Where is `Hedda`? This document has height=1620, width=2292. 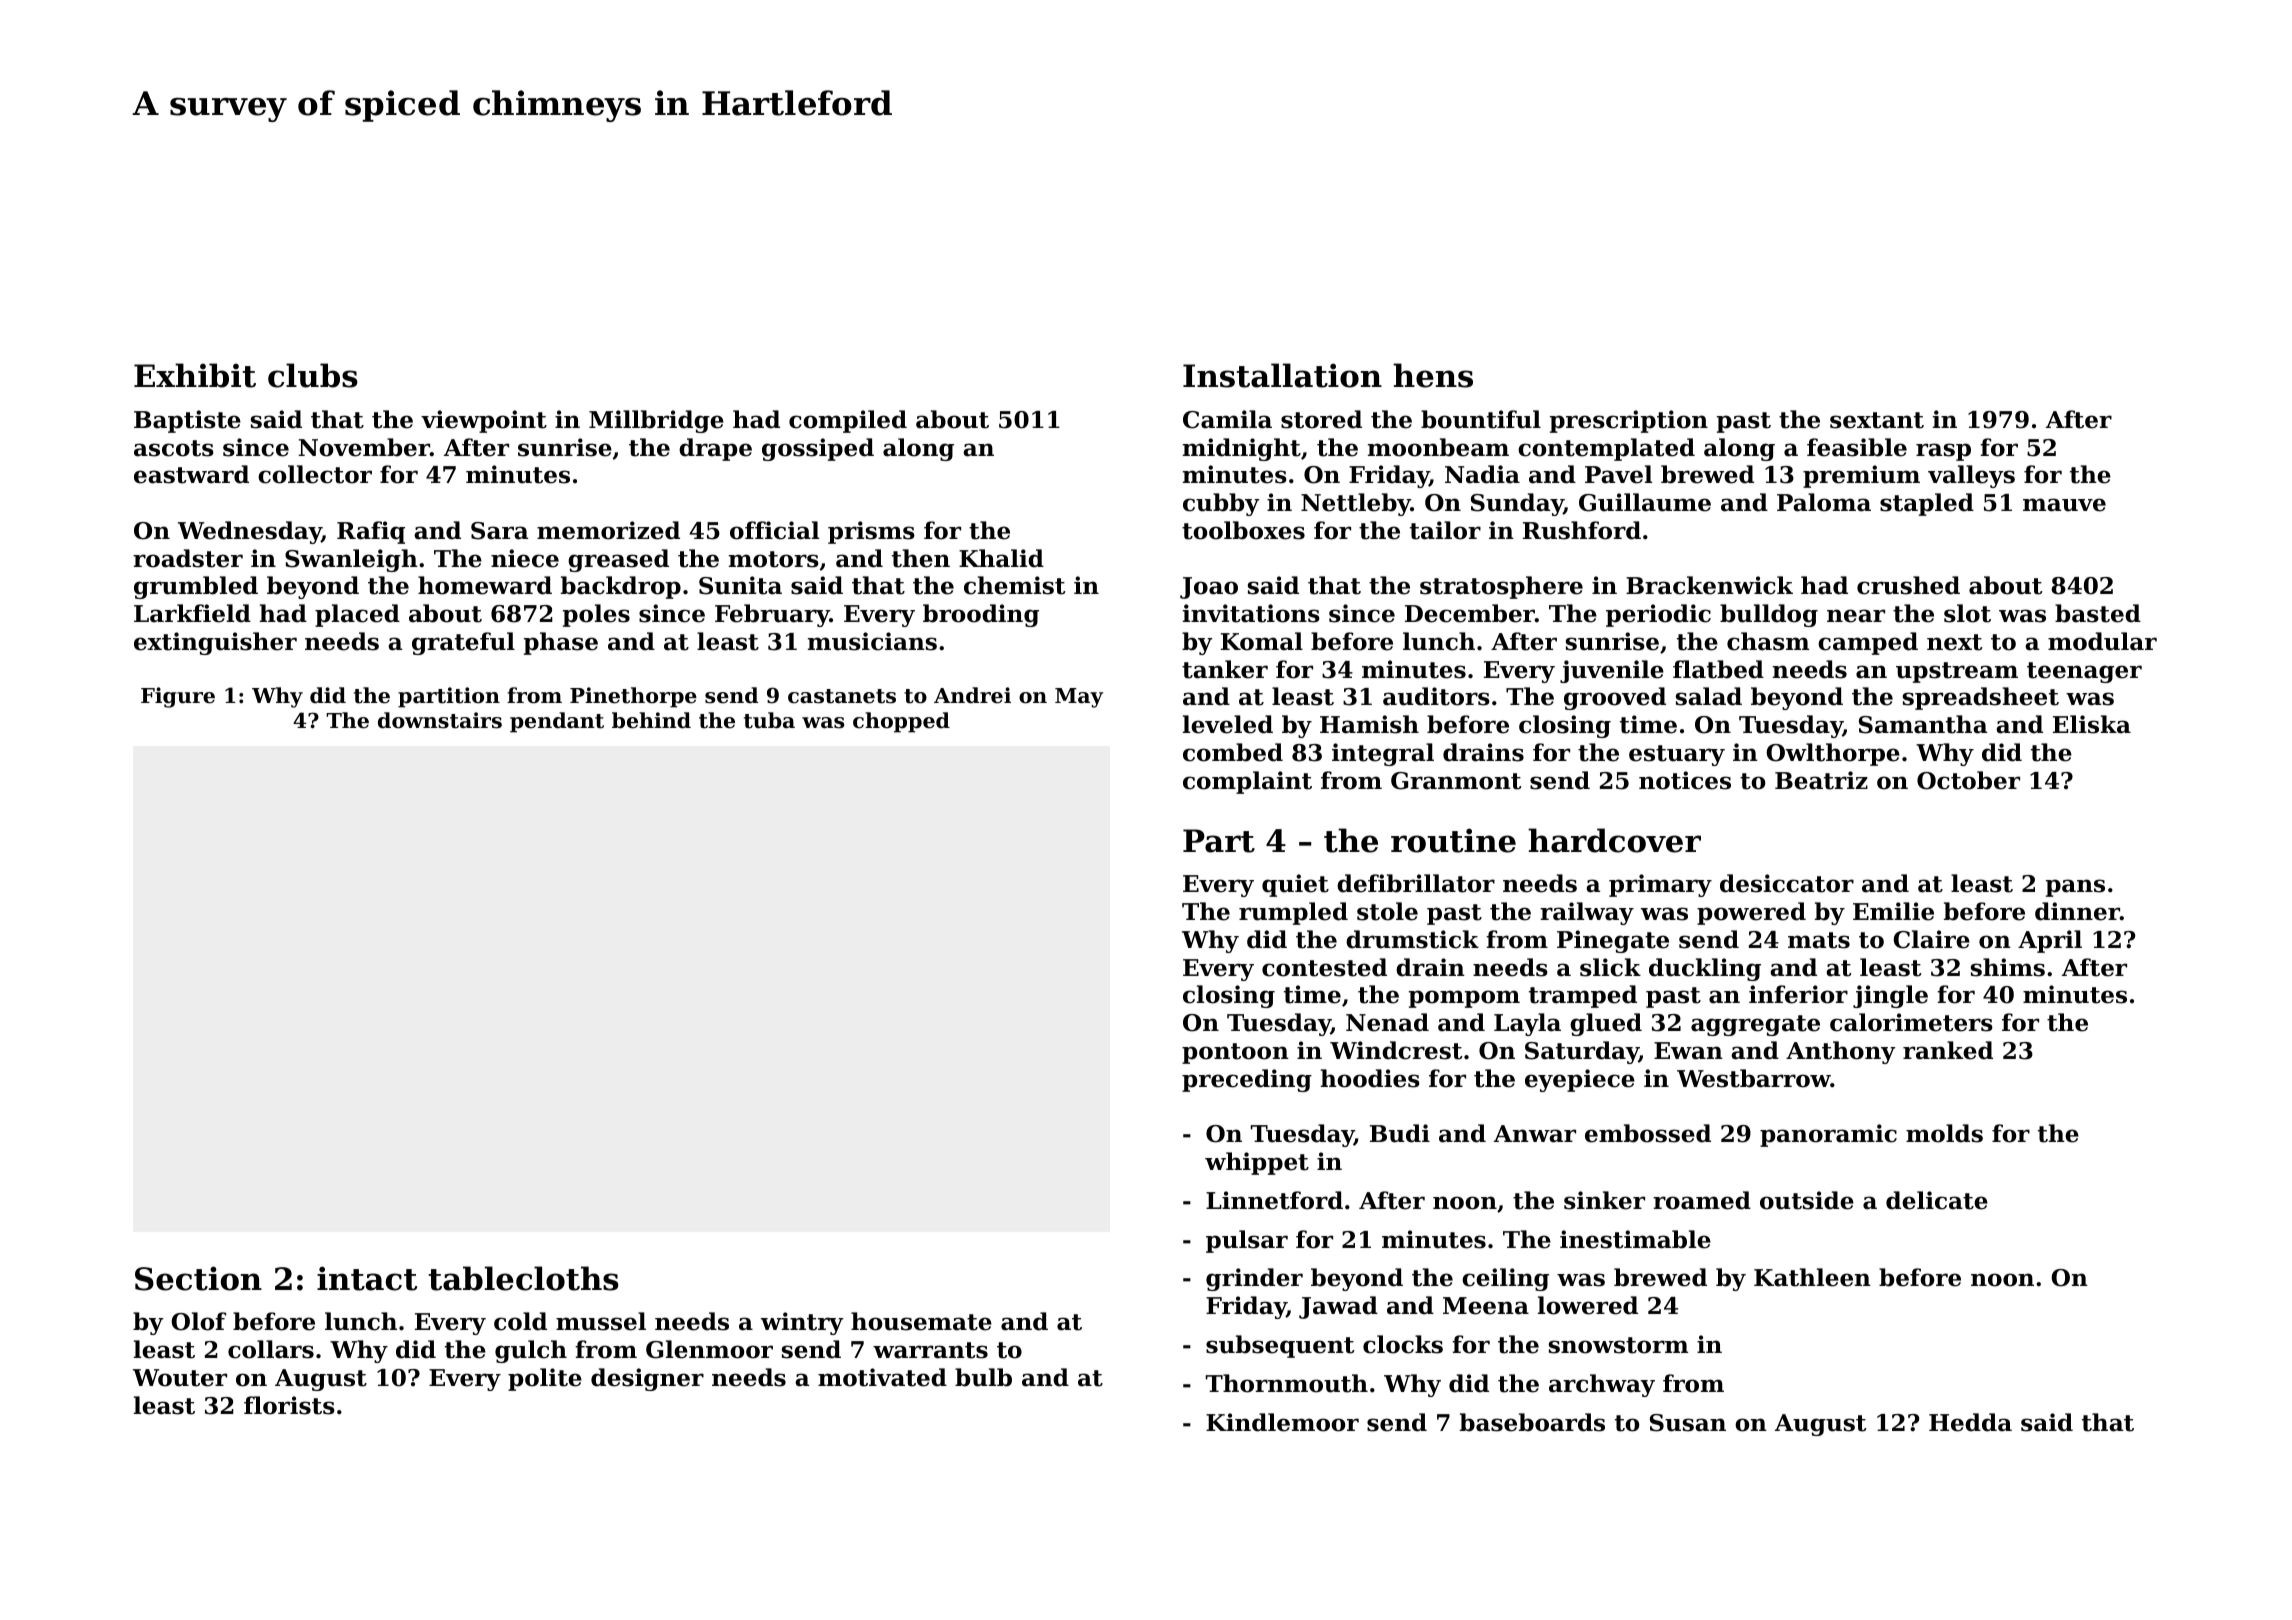
Hedda is located at coordinates (1970, 1422).
